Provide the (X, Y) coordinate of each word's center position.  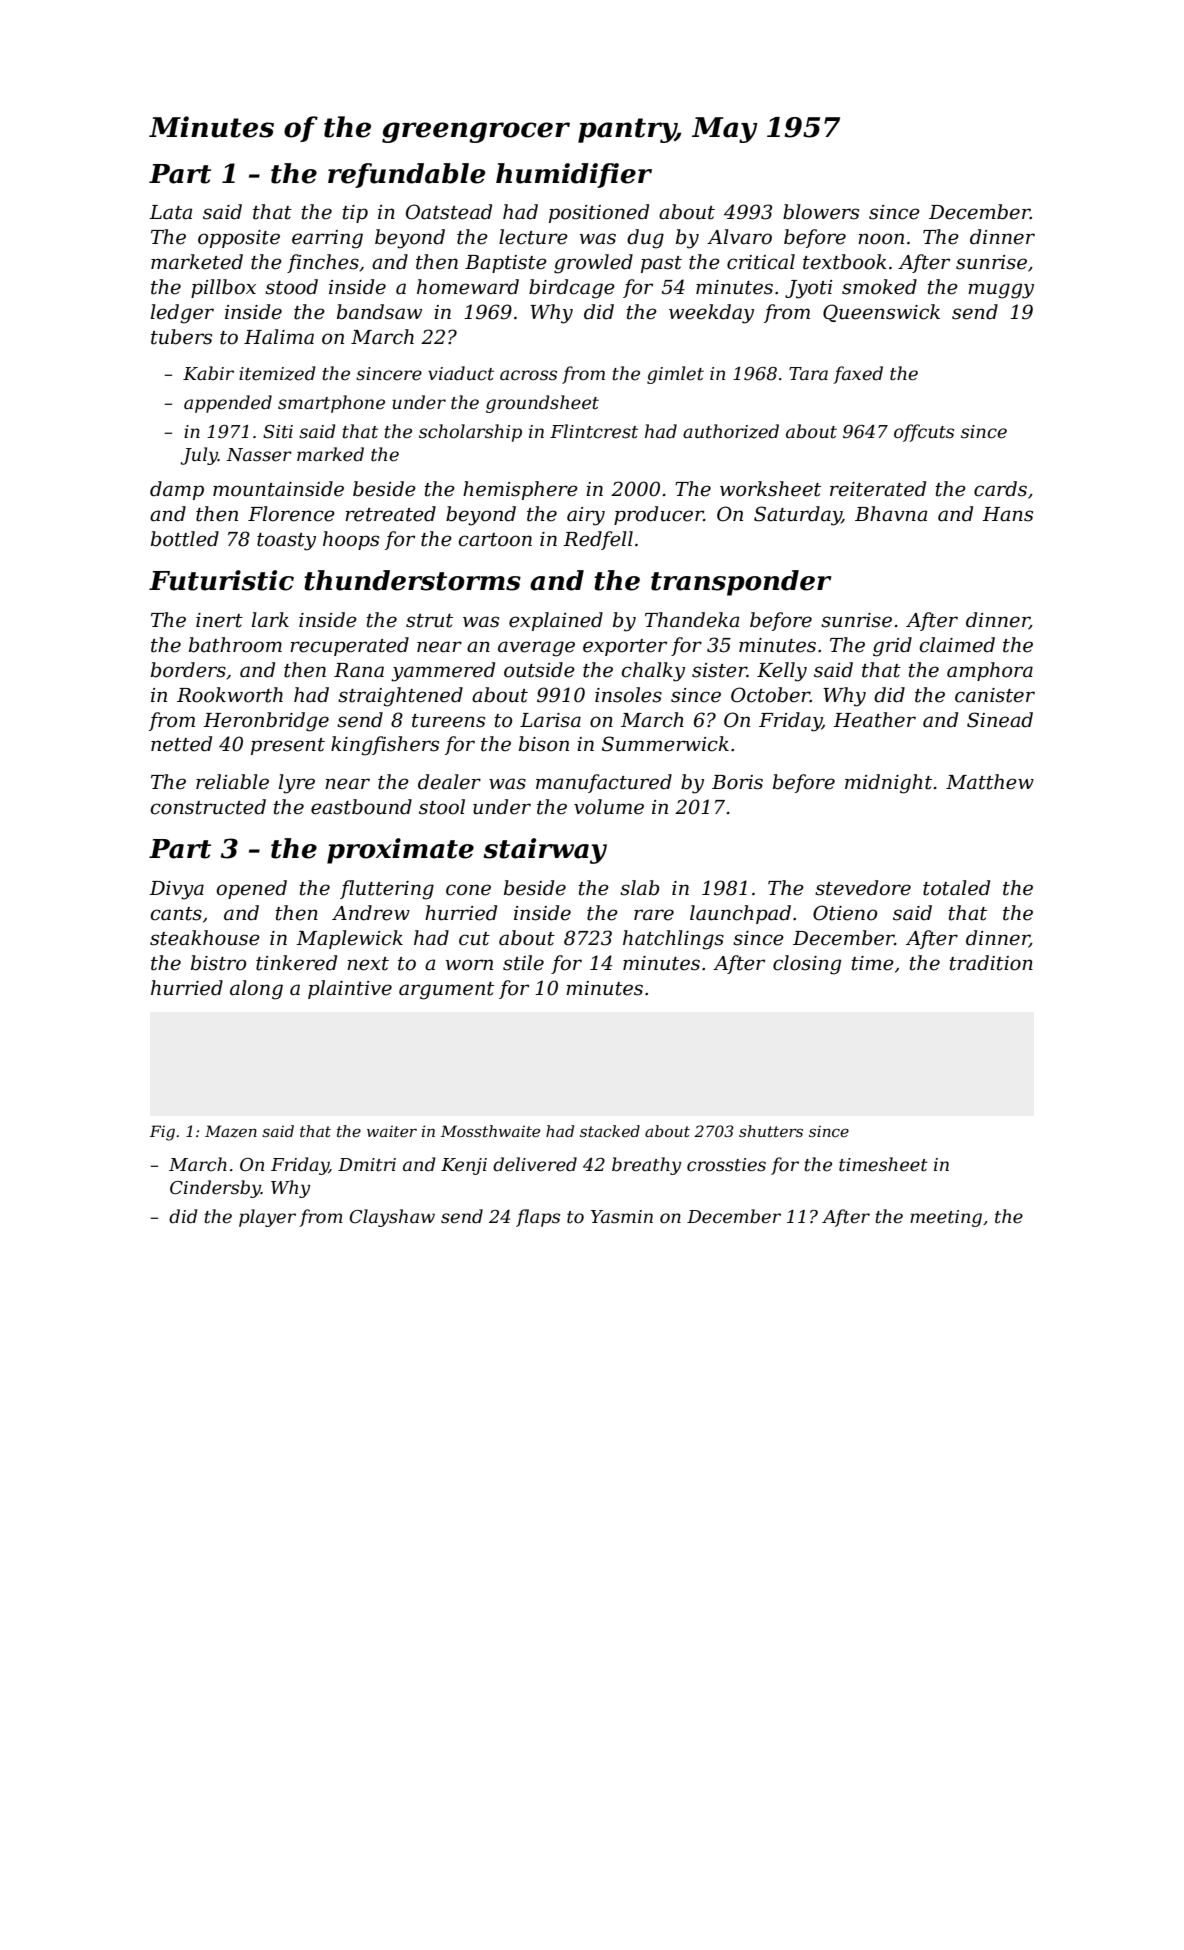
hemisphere (520, 490)
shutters (771, 1131)
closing (807, 965)
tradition (991, 963)
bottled (185, 539)
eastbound (361, 807)
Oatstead (449, 212)
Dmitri (367, 1165)
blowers (821, 212)
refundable (406, 175)
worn (469, 965)
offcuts (924, 433)
